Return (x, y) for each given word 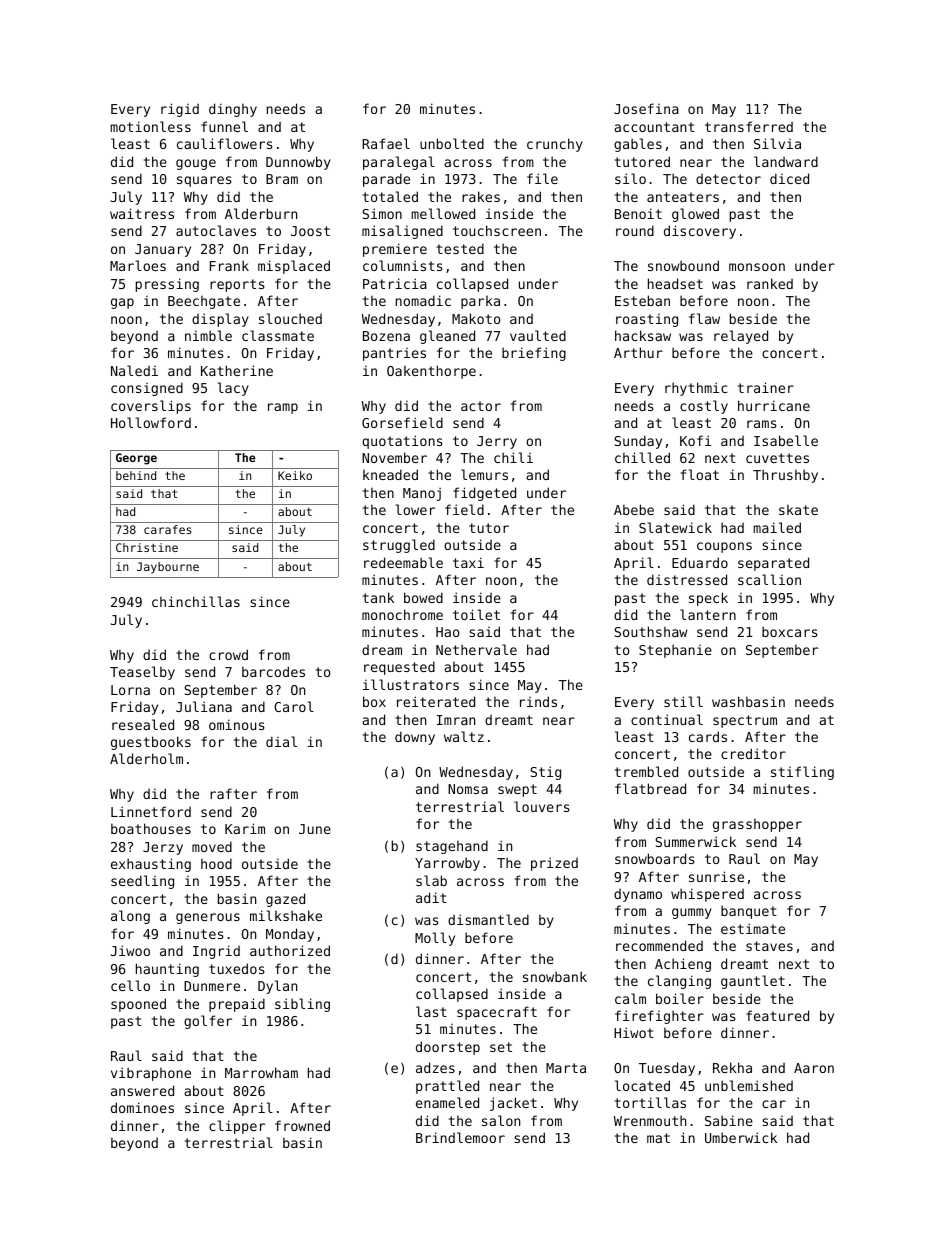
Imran (456, 720)
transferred (749, 126)
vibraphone (151, 1074)
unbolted (452, 143)
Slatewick (675, 527)
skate (798, 510)
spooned (138, 1005)
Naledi (134, 370)
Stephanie (675, 651)
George (136, 459)
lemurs (484, 474)
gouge (196, 164)
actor (481, 406)
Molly (435, 939)
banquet (749, 912)
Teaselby (142, 673)
